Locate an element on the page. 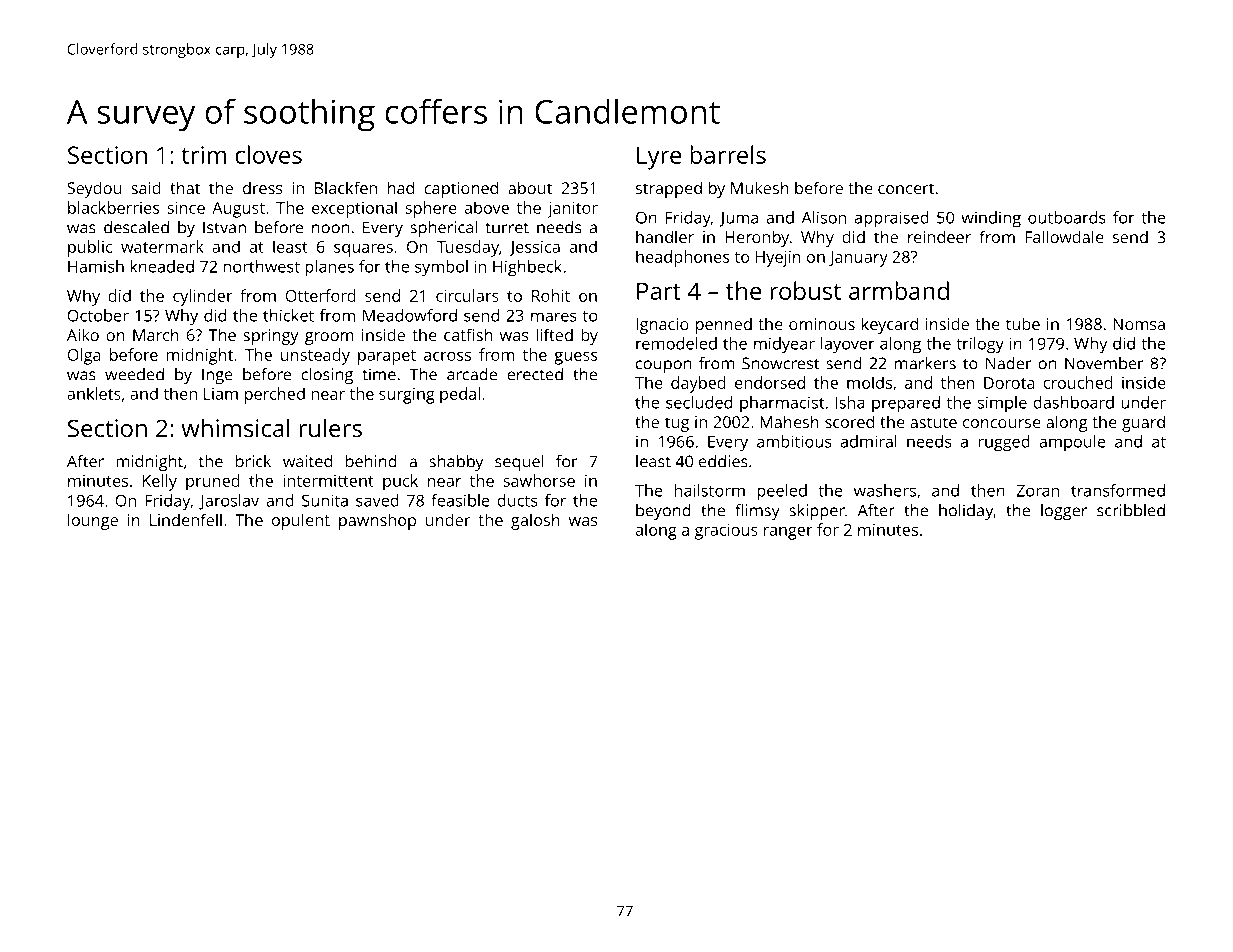  erected is located at coordinates (535, 374).
